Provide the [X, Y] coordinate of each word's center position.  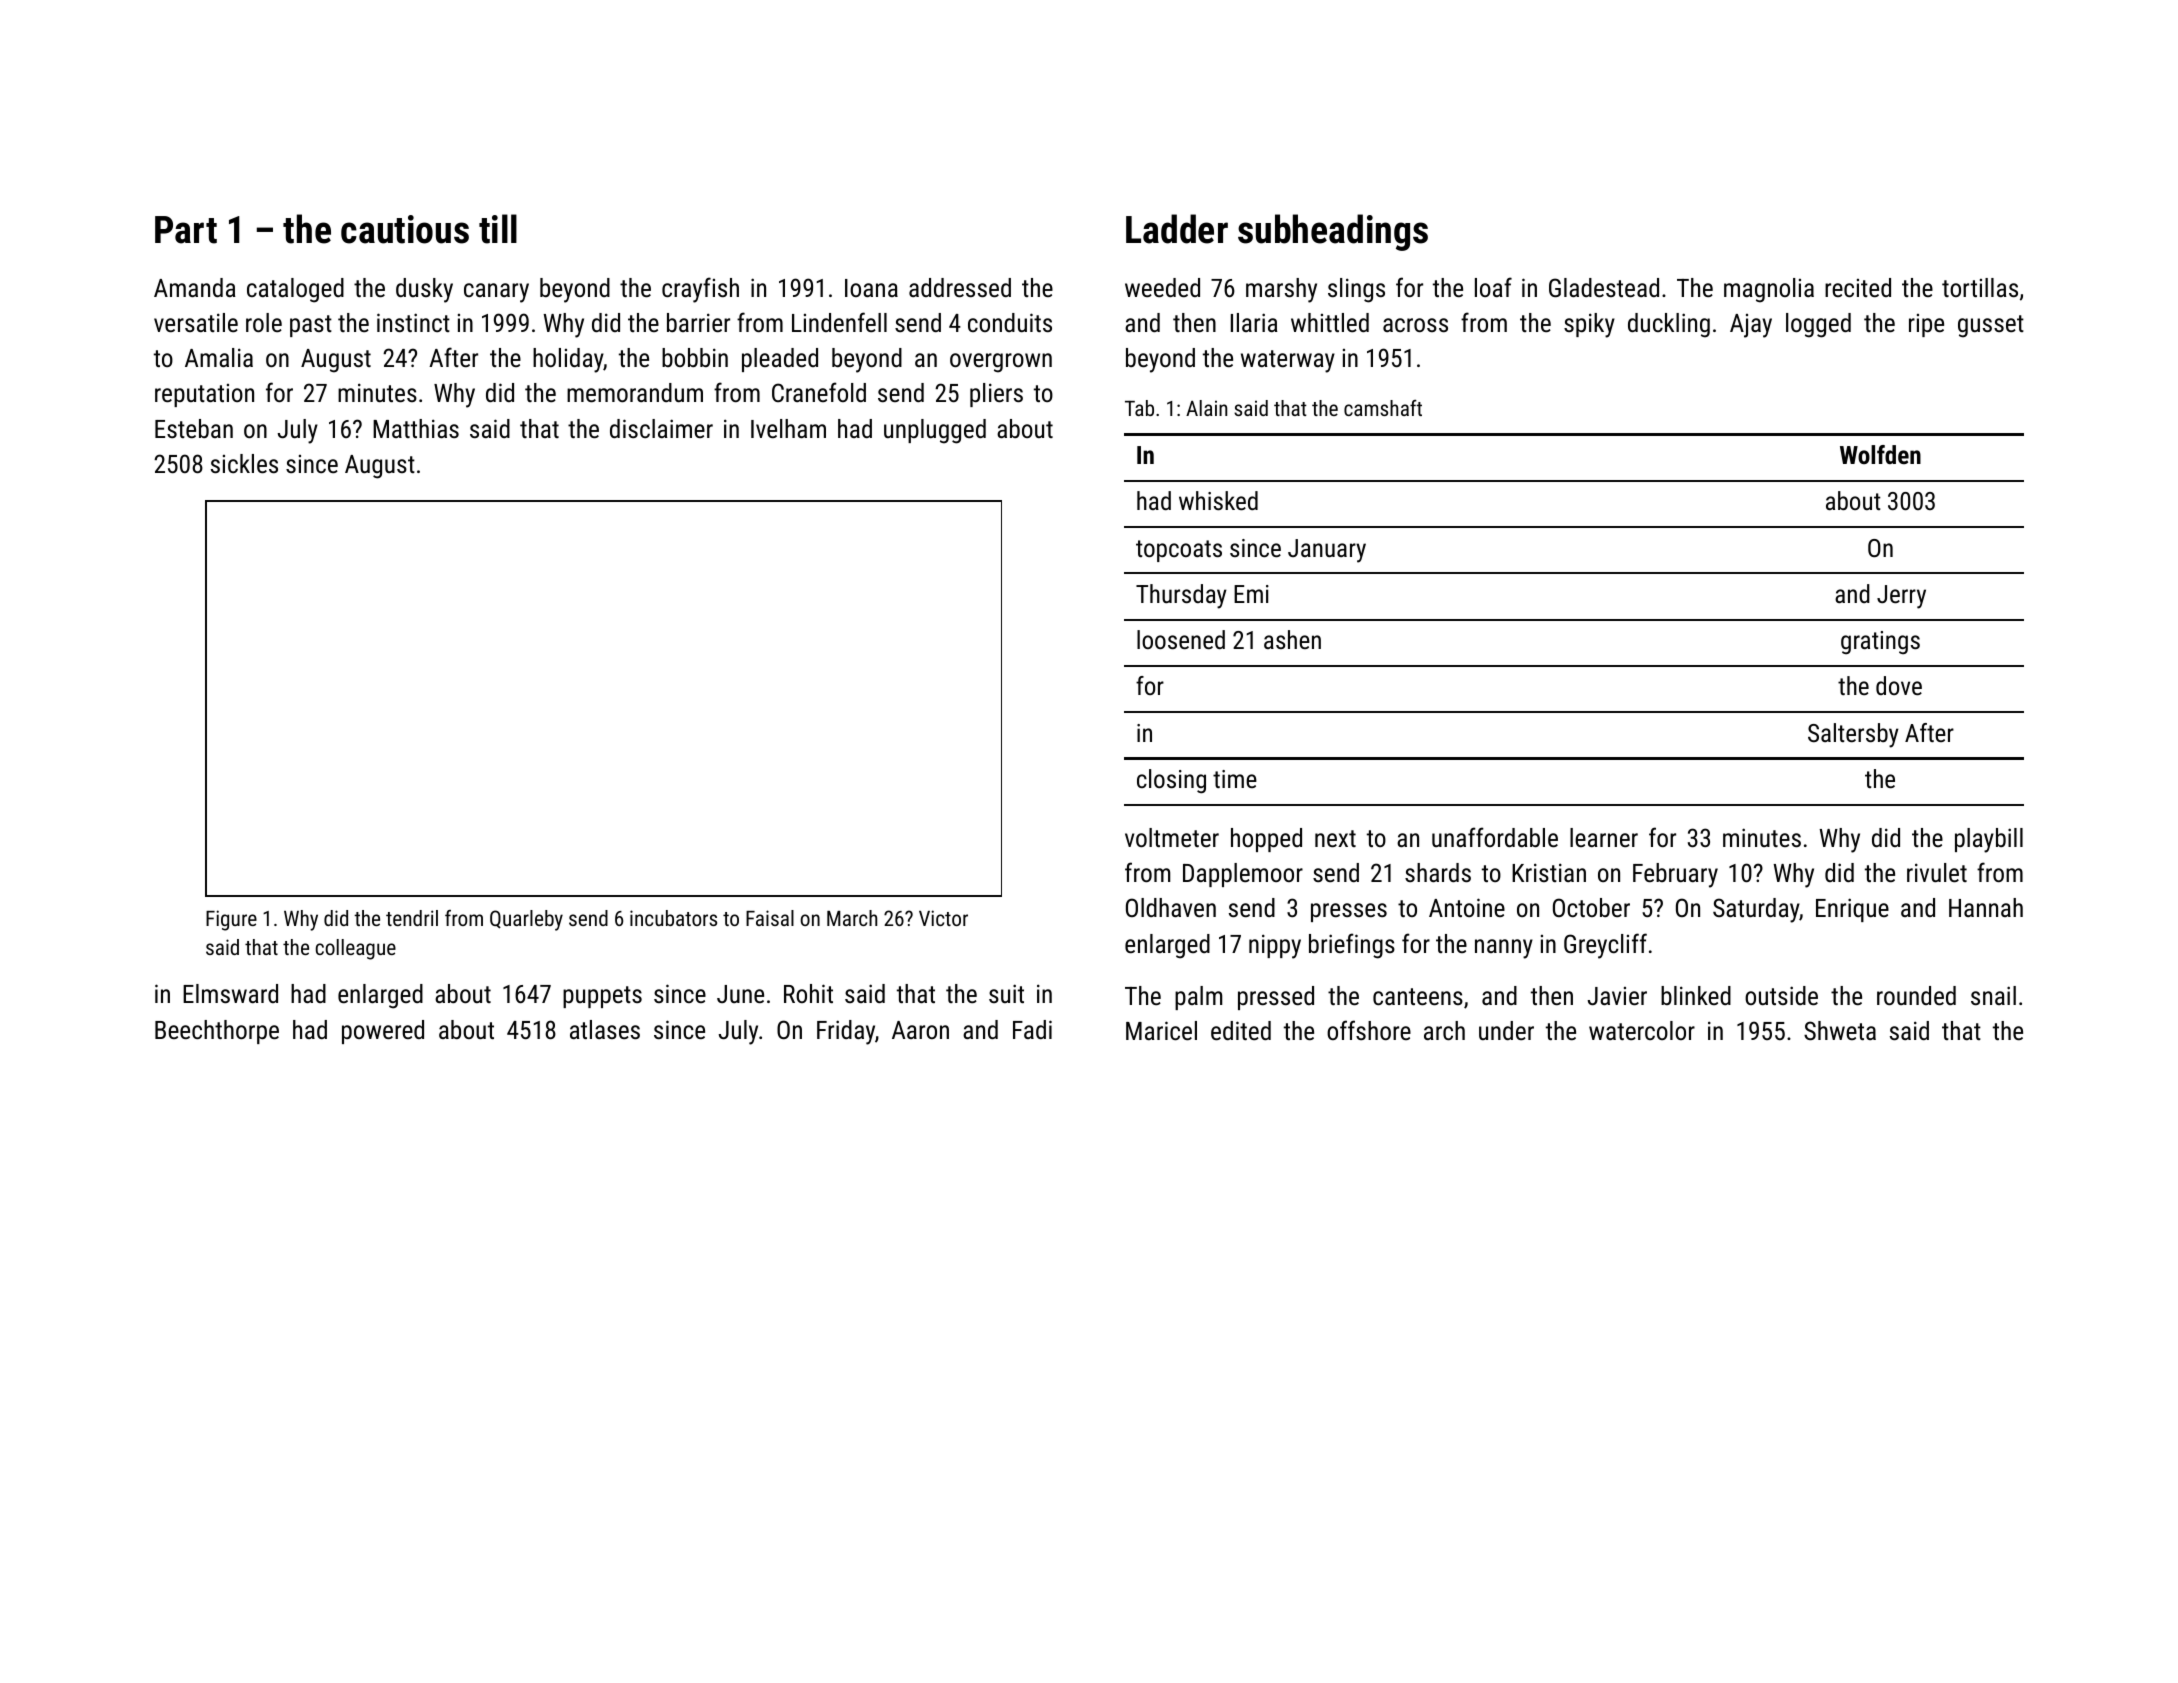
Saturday [1756, 910]
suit [1006, 993]
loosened [1181, 639]
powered [383, 1032]
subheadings [1333, 232]
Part [186, 230]
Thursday [1181, 596]
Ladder [1177, 229]
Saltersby [1853, 735]
